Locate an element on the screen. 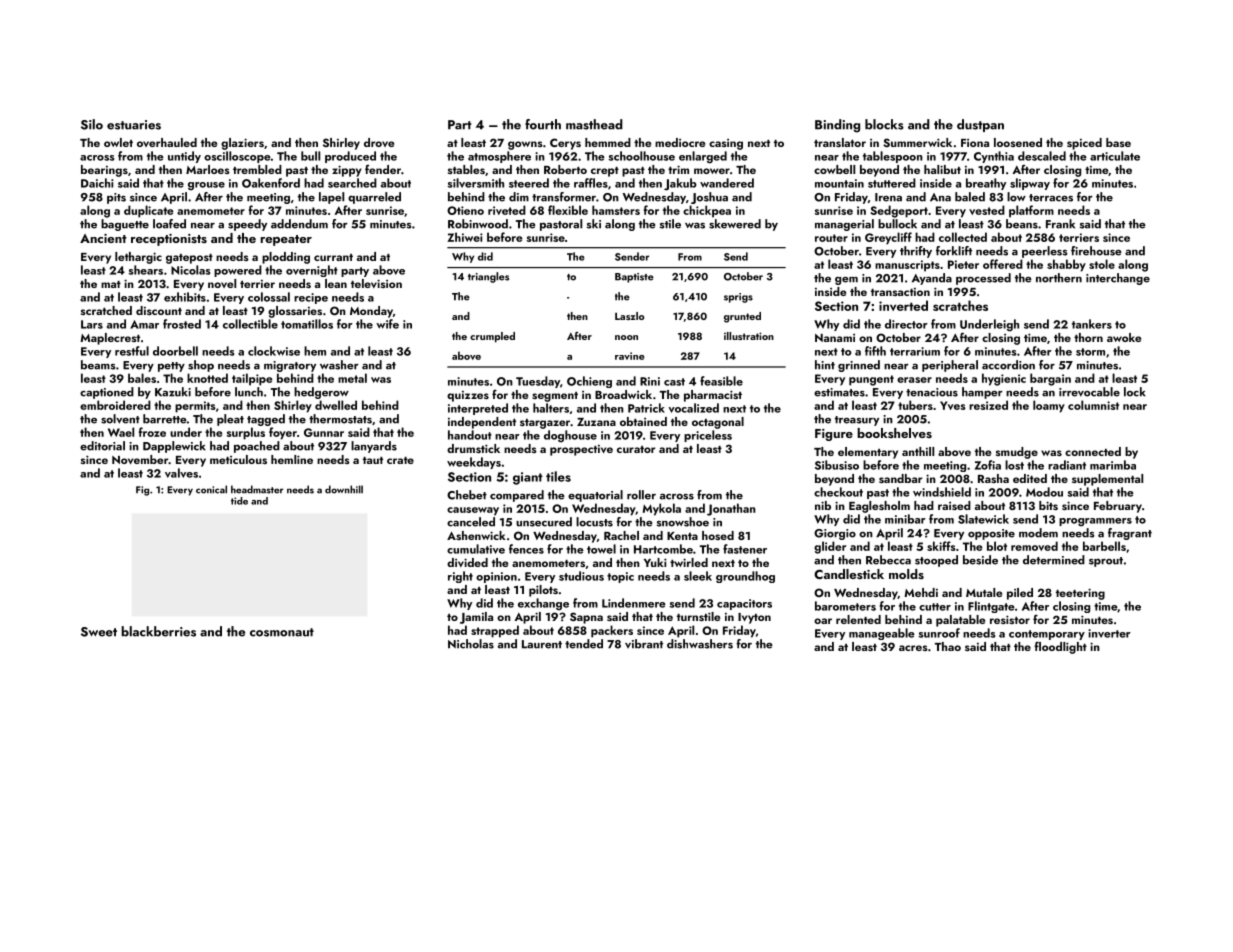 The image size is (1233, 952). stole is located at coordinates (1102, 264).
